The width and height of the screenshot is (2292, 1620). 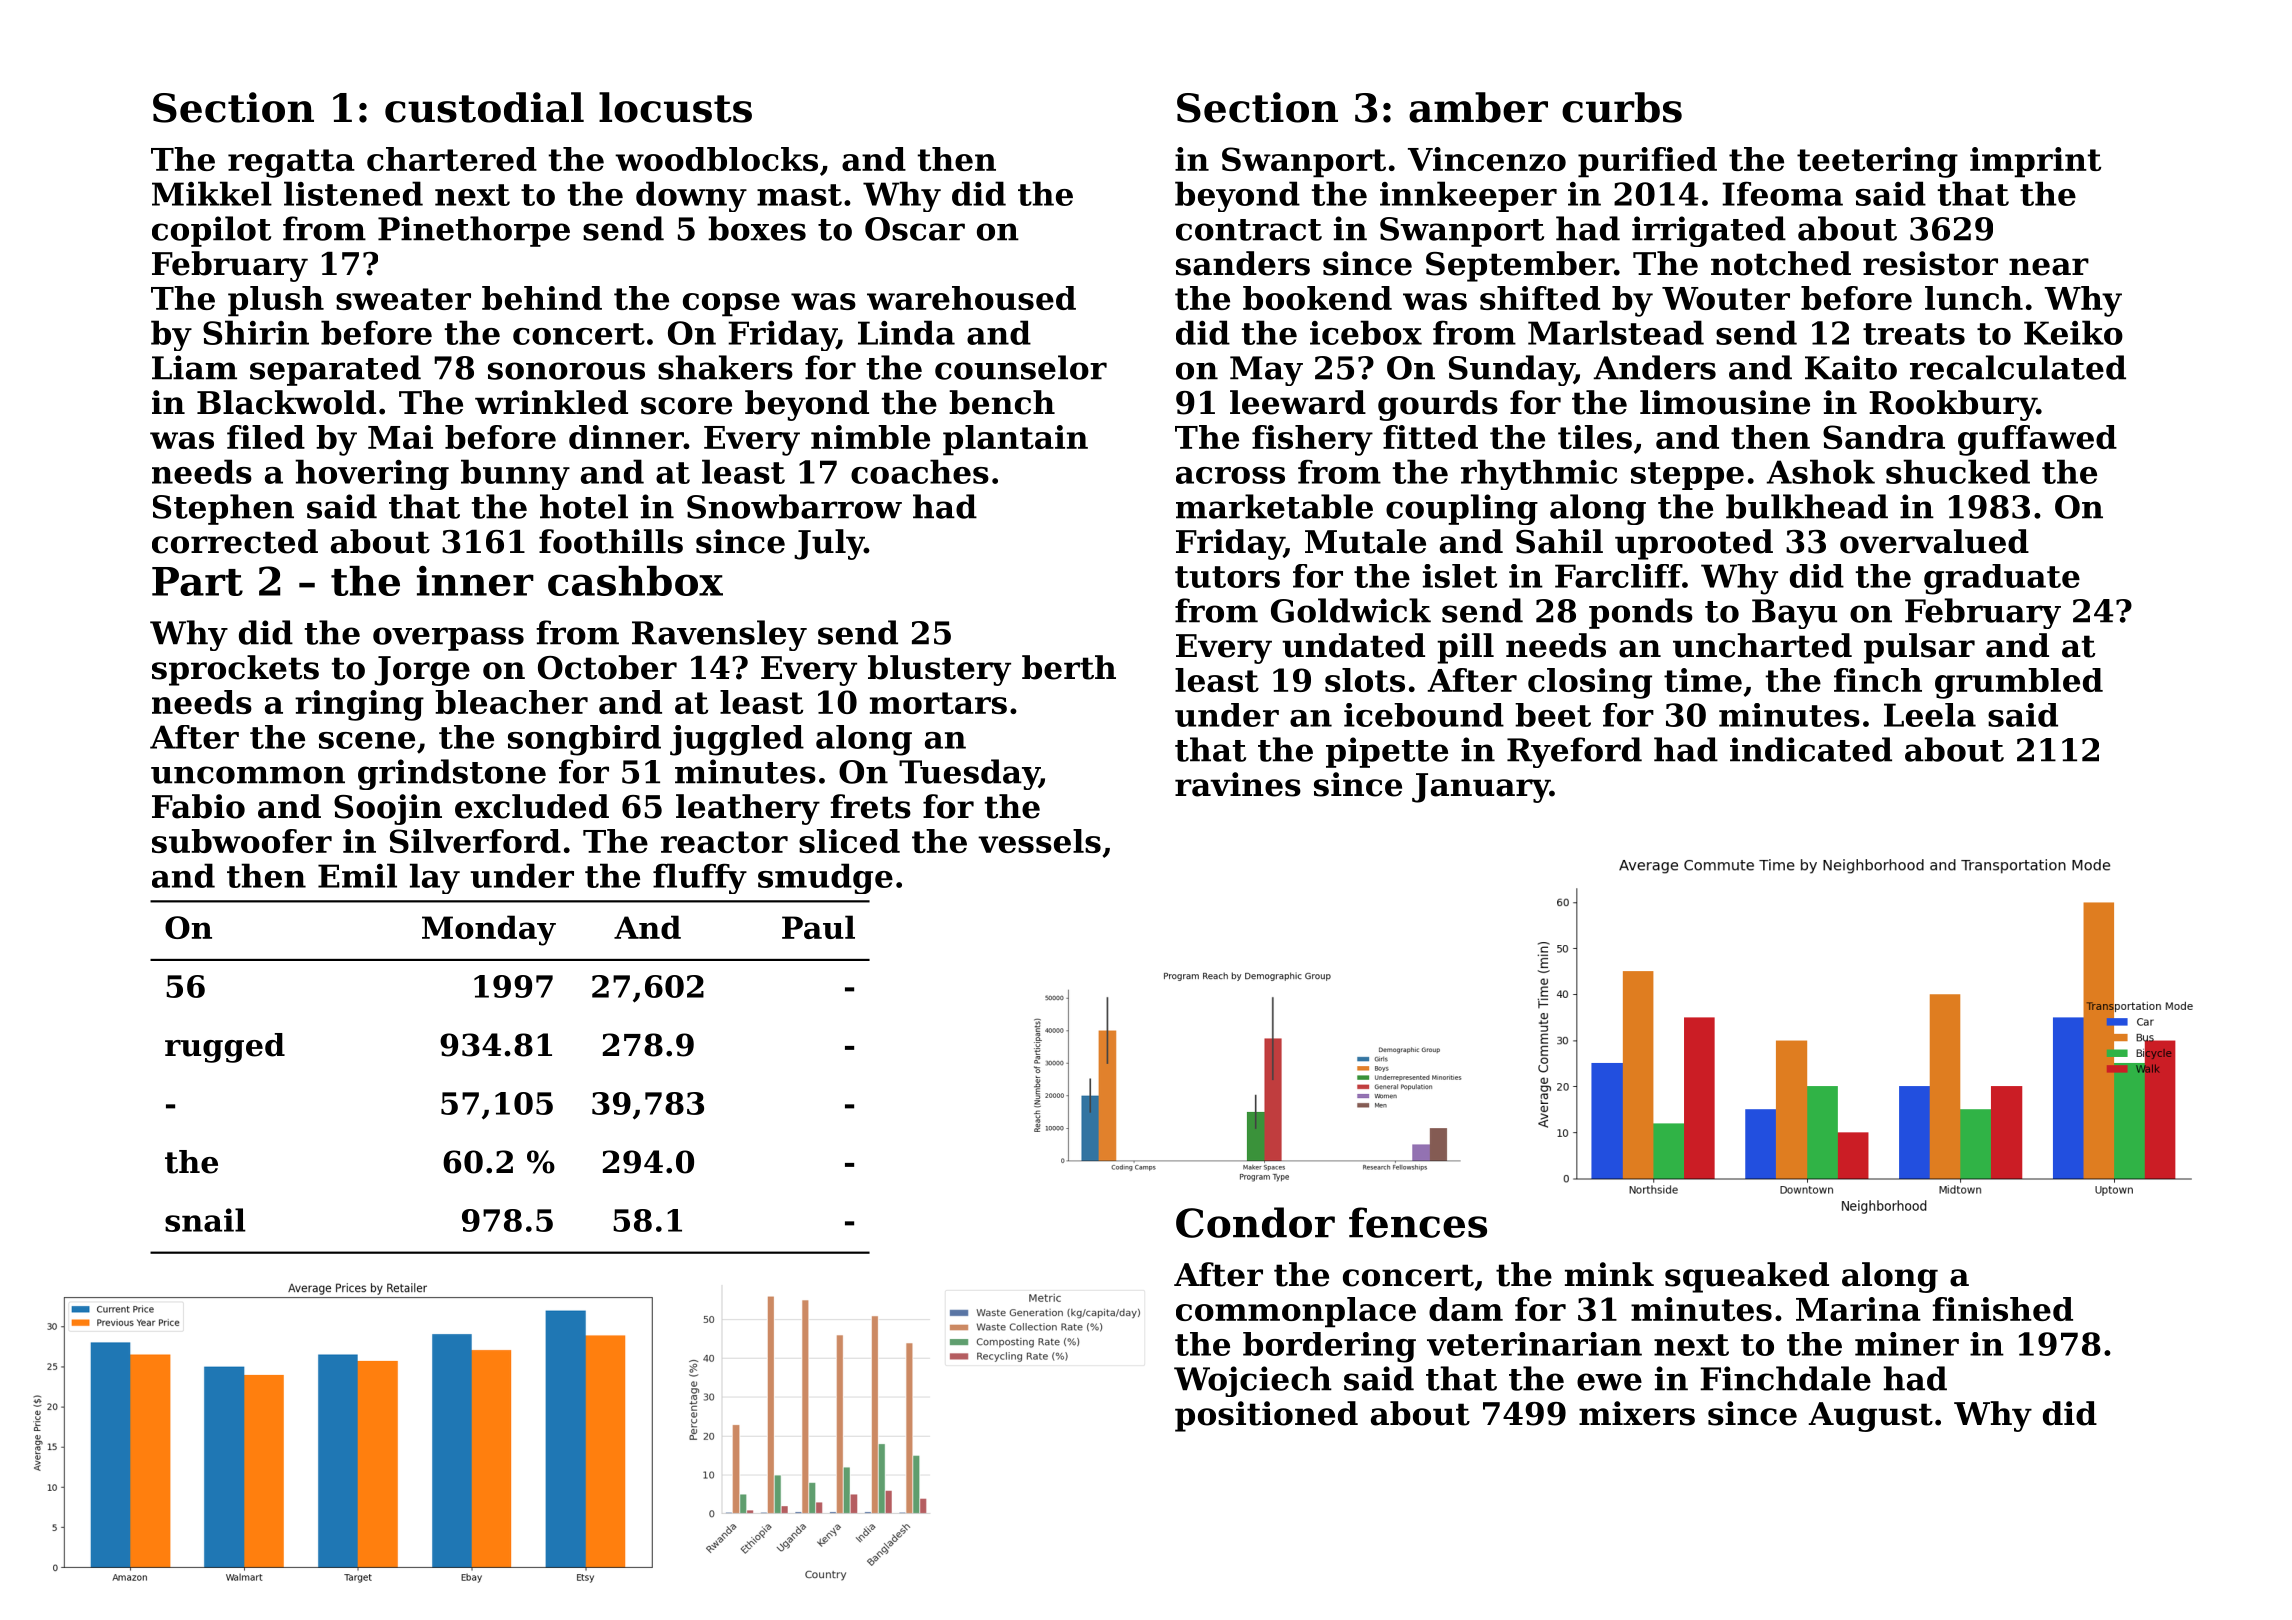 I want to click on indicated, so click(x=1811, y=749).
